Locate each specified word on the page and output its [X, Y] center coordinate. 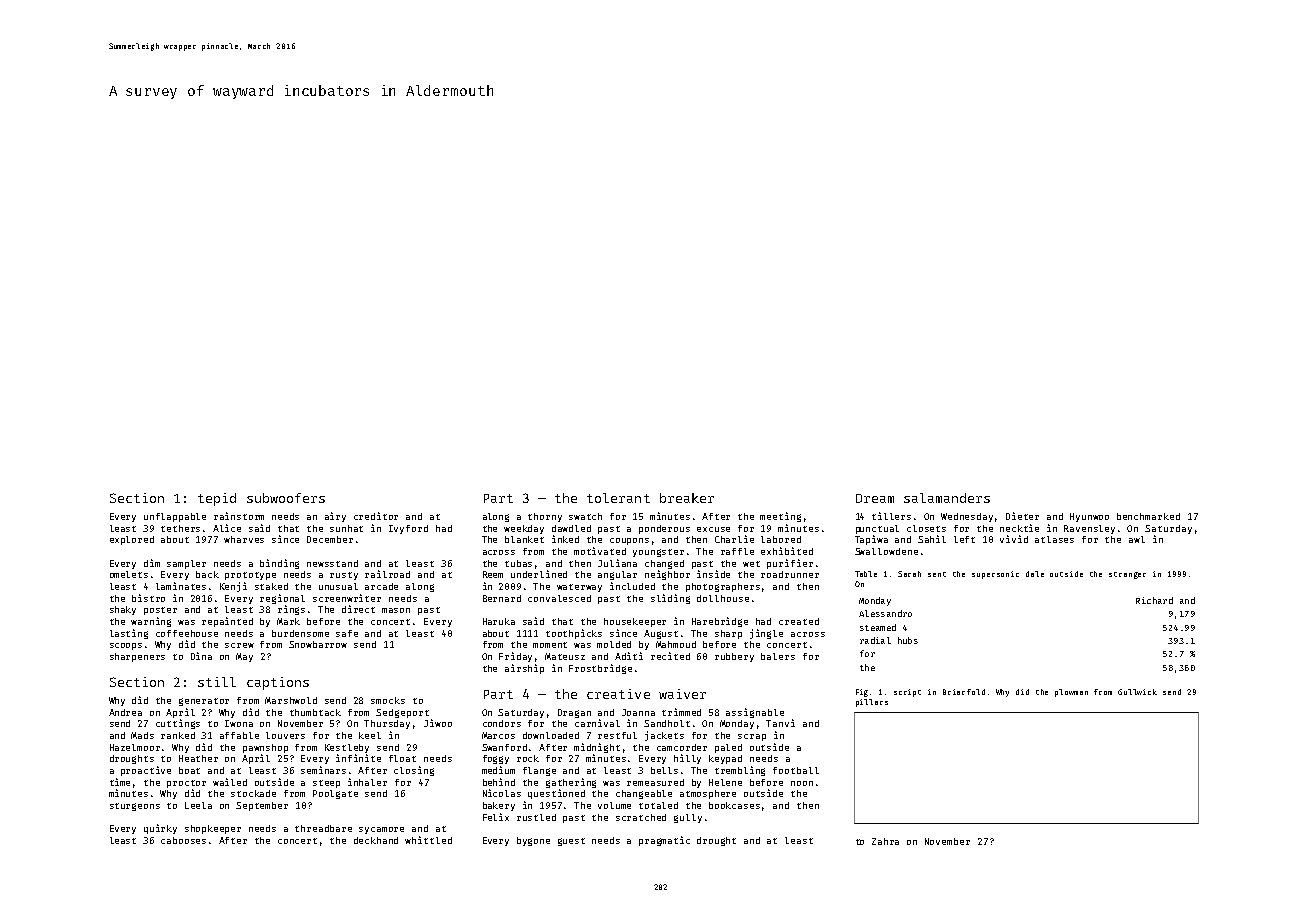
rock [528, 758]
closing [414, 771]
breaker [687, 498]
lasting [129, 634]
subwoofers [286, 498]
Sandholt [667, 723]
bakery [499, 806]
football [796, 770]
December [330, 539]
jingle [766, 634]
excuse [713, 529]
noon [802, 783]
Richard [1154, 600]
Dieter [1022, 516]
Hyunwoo [1089, 517]
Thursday [387, 724]
